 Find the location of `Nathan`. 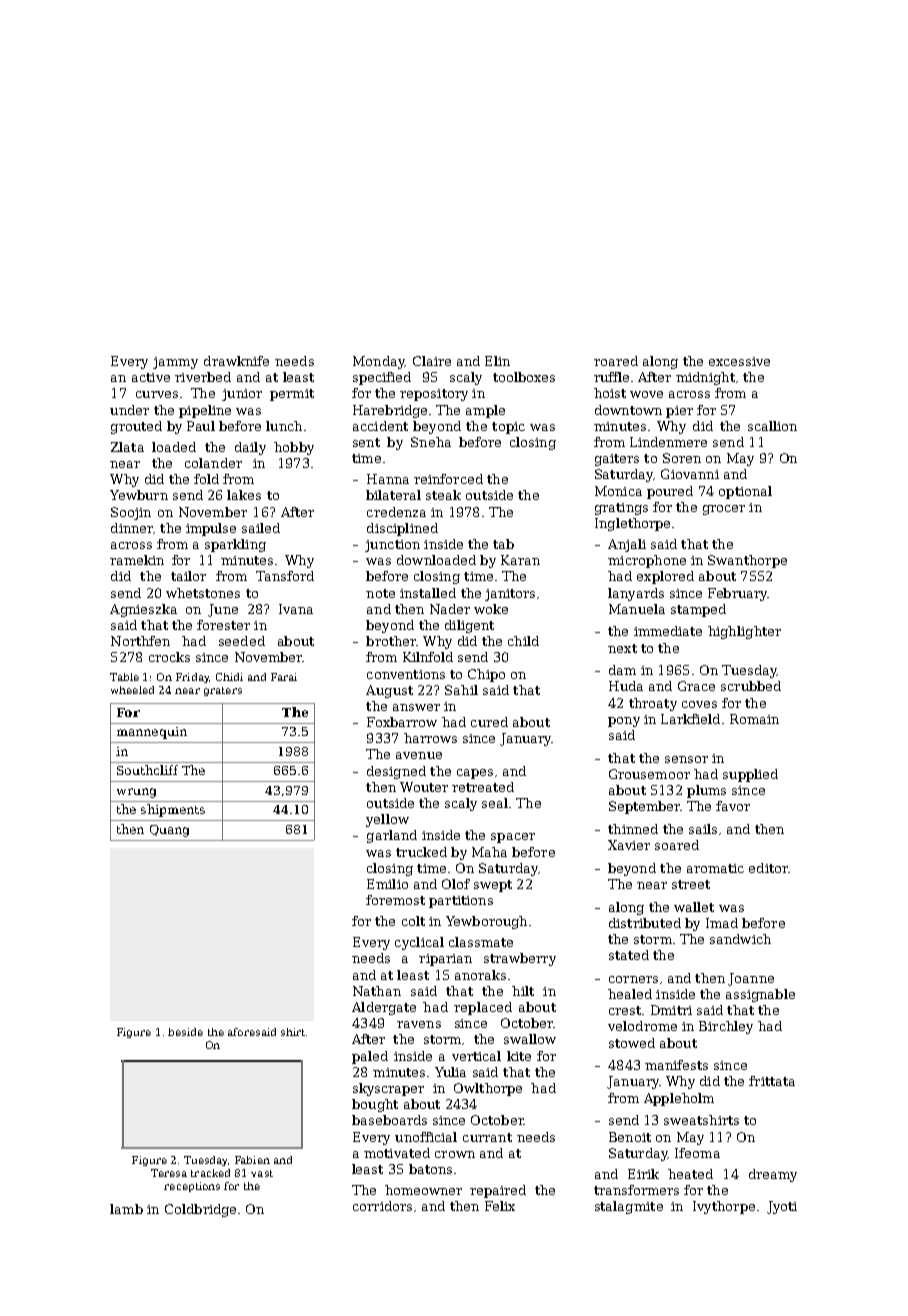

Nathan is located at coordinates (377, 991).
